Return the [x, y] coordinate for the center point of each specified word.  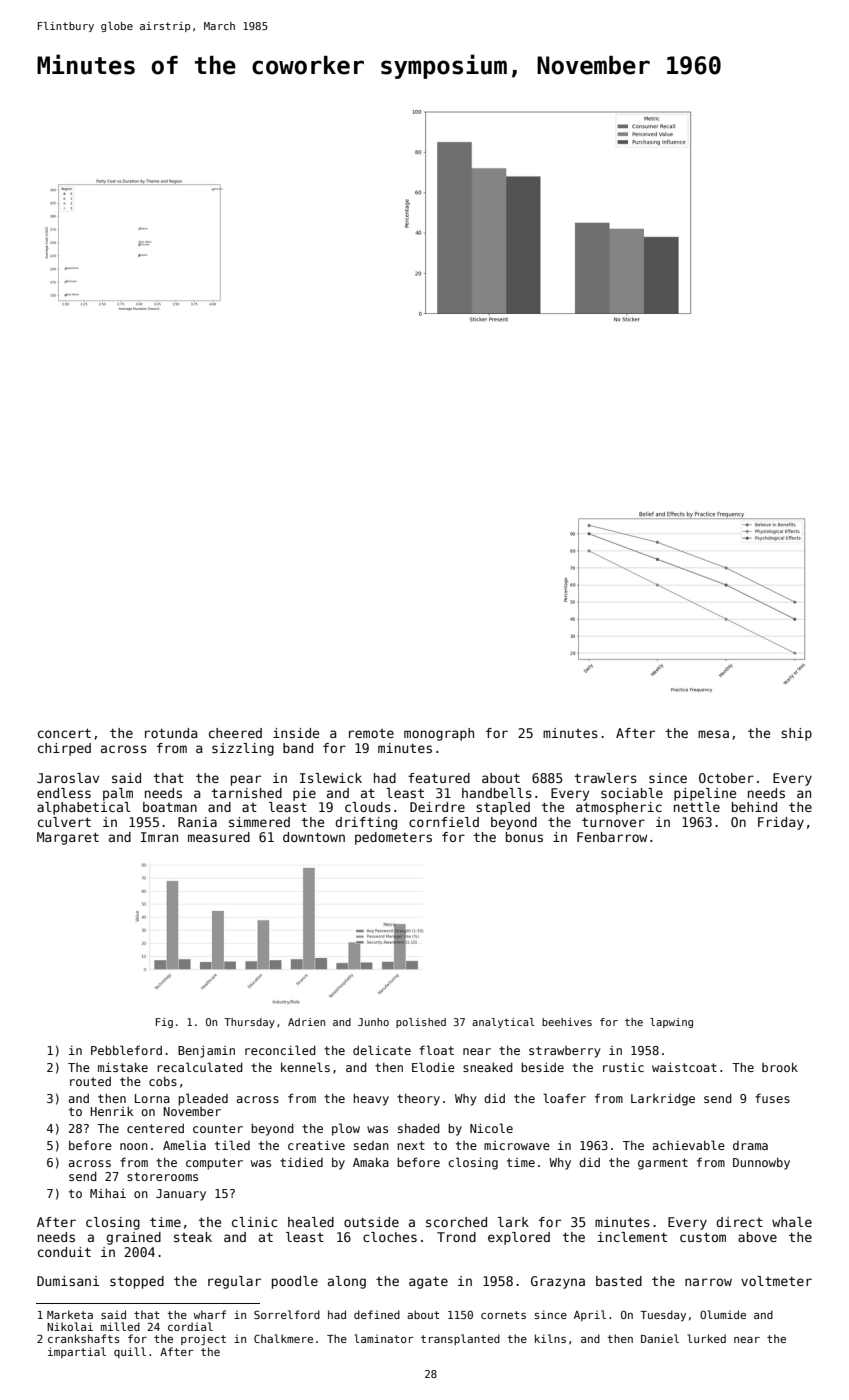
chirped [64, 749]
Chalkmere [283, 1338]
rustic [623, 1067]
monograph [439, 734]
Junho [373, 1022]
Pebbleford [126, 1050]
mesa [713, 734]
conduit [64, 1252]
